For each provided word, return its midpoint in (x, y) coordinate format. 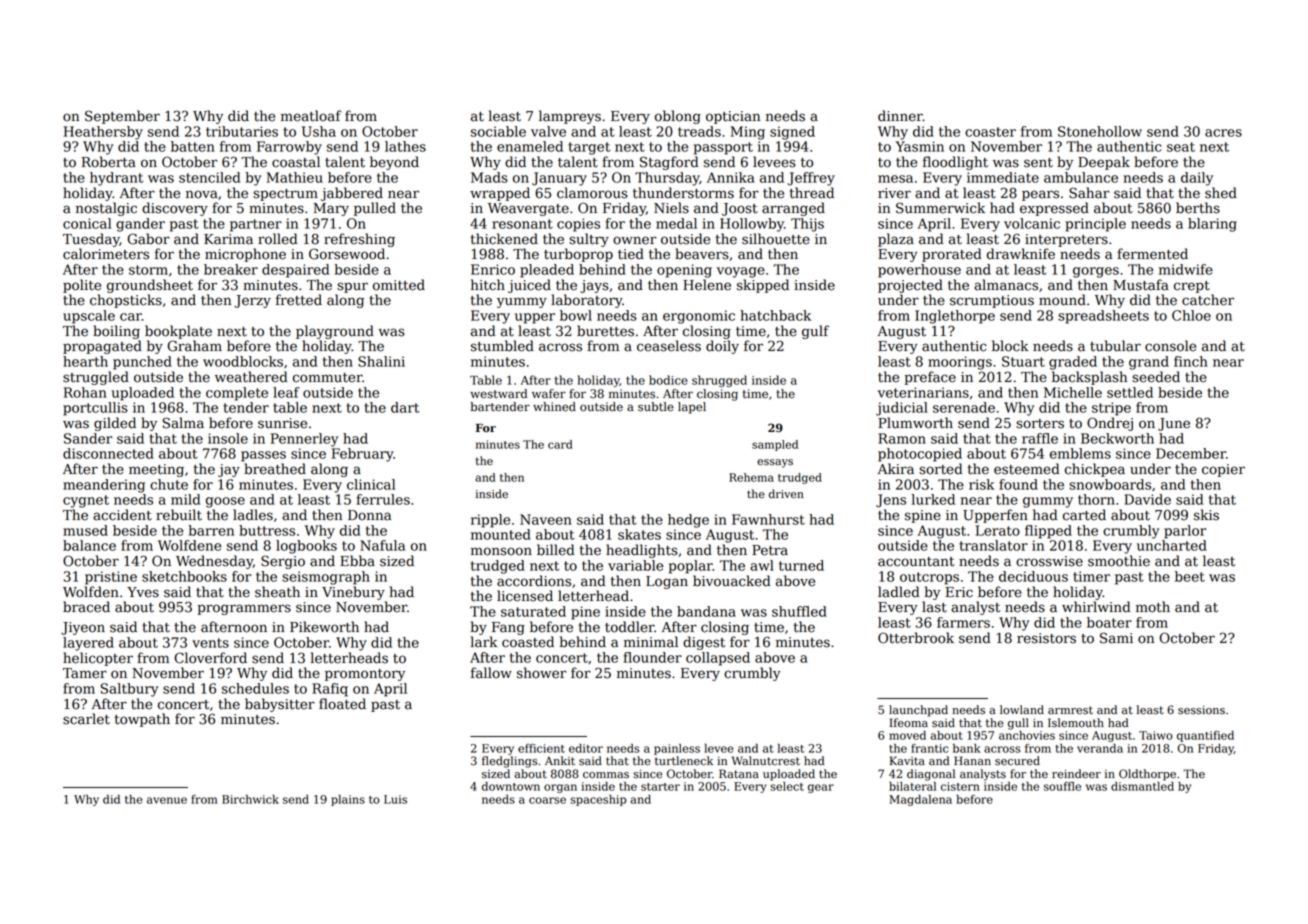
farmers (963, 622)
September (122, 117)
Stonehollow (1100, 131)
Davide (1147, 499)
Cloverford (210, 658)
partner (256, 225)
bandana (706, 611)
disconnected (108, 453)
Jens (891, 501)
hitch (488, 285)
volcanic (1032, 223)
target (589, 148)
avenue (167, 800)
